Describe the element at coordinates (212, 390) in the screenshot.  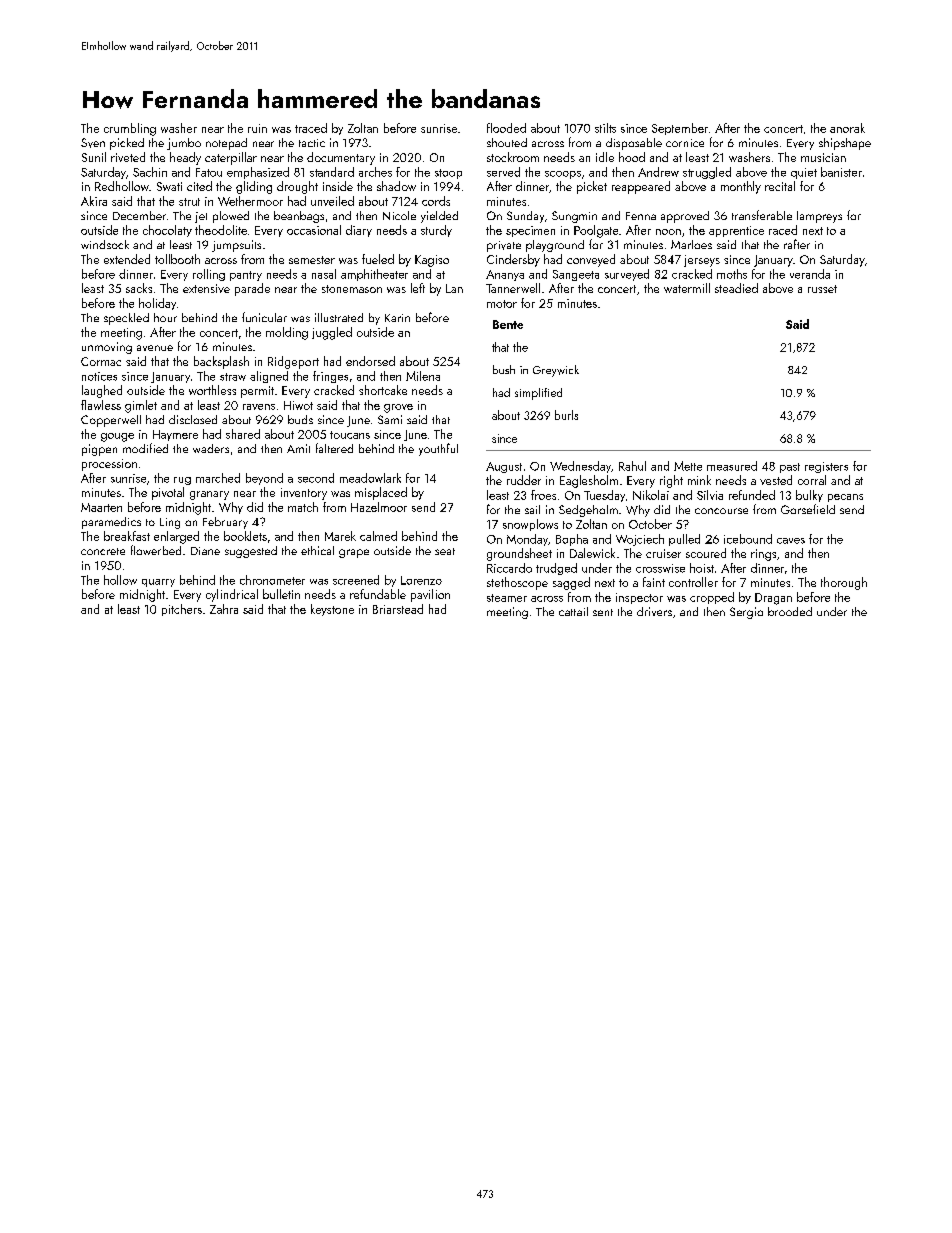
I see `worthless` at that location.
